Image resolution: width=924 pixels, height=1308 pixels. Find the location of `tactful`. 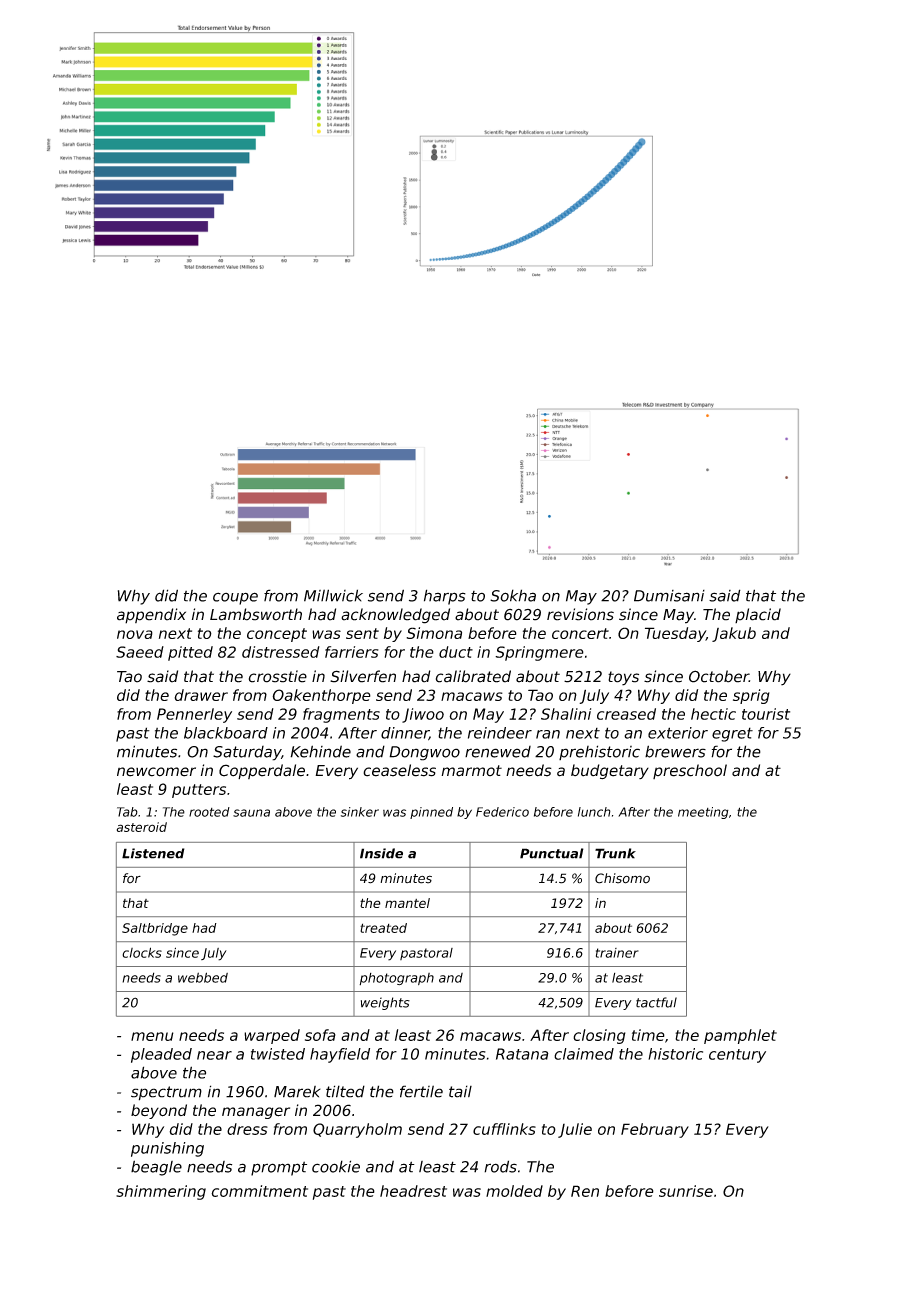

tactful is located at coordinates (656, 1002).
